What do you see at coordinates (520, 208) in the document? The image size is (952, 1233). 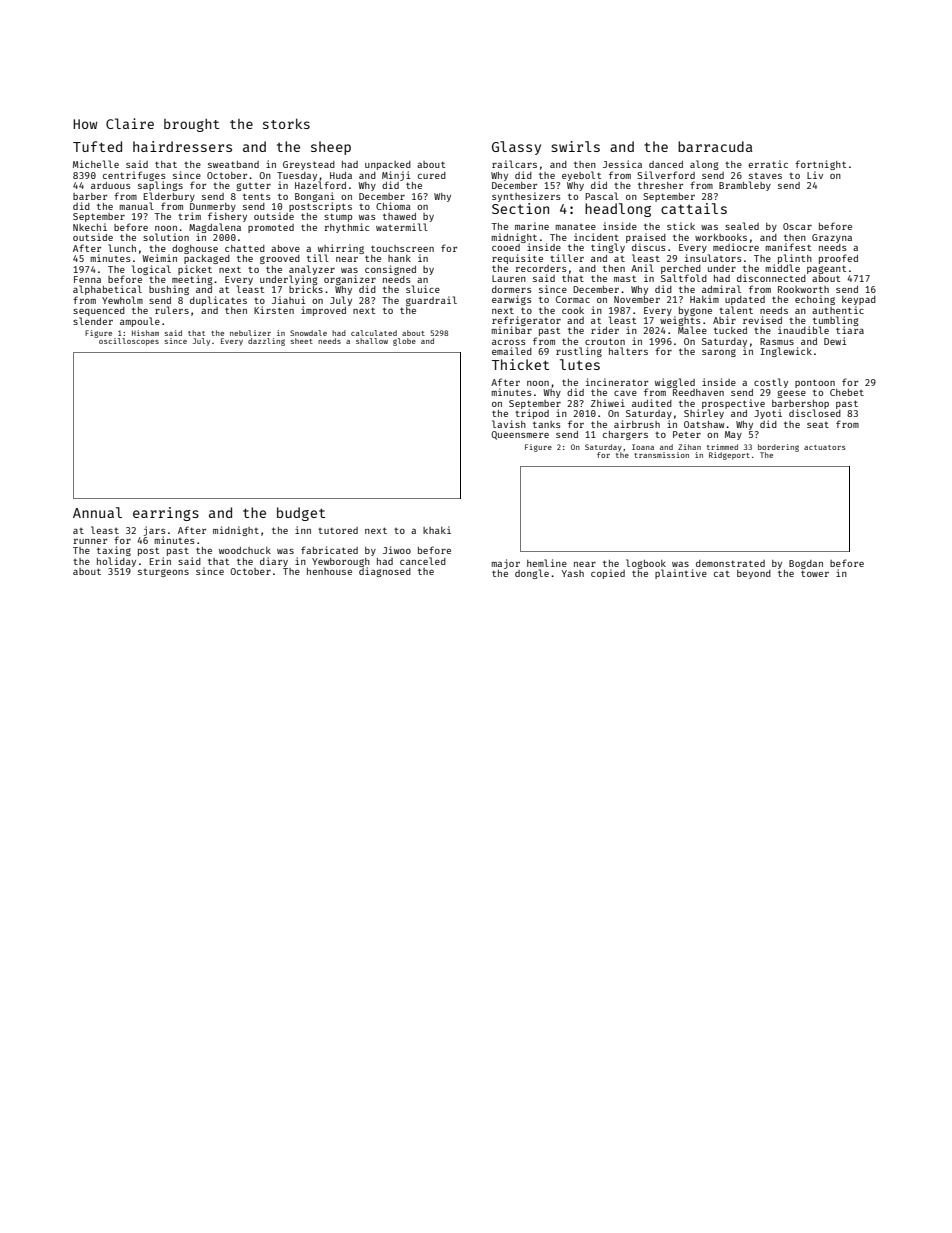 I see `Section` at bounding box center [520, 208].
